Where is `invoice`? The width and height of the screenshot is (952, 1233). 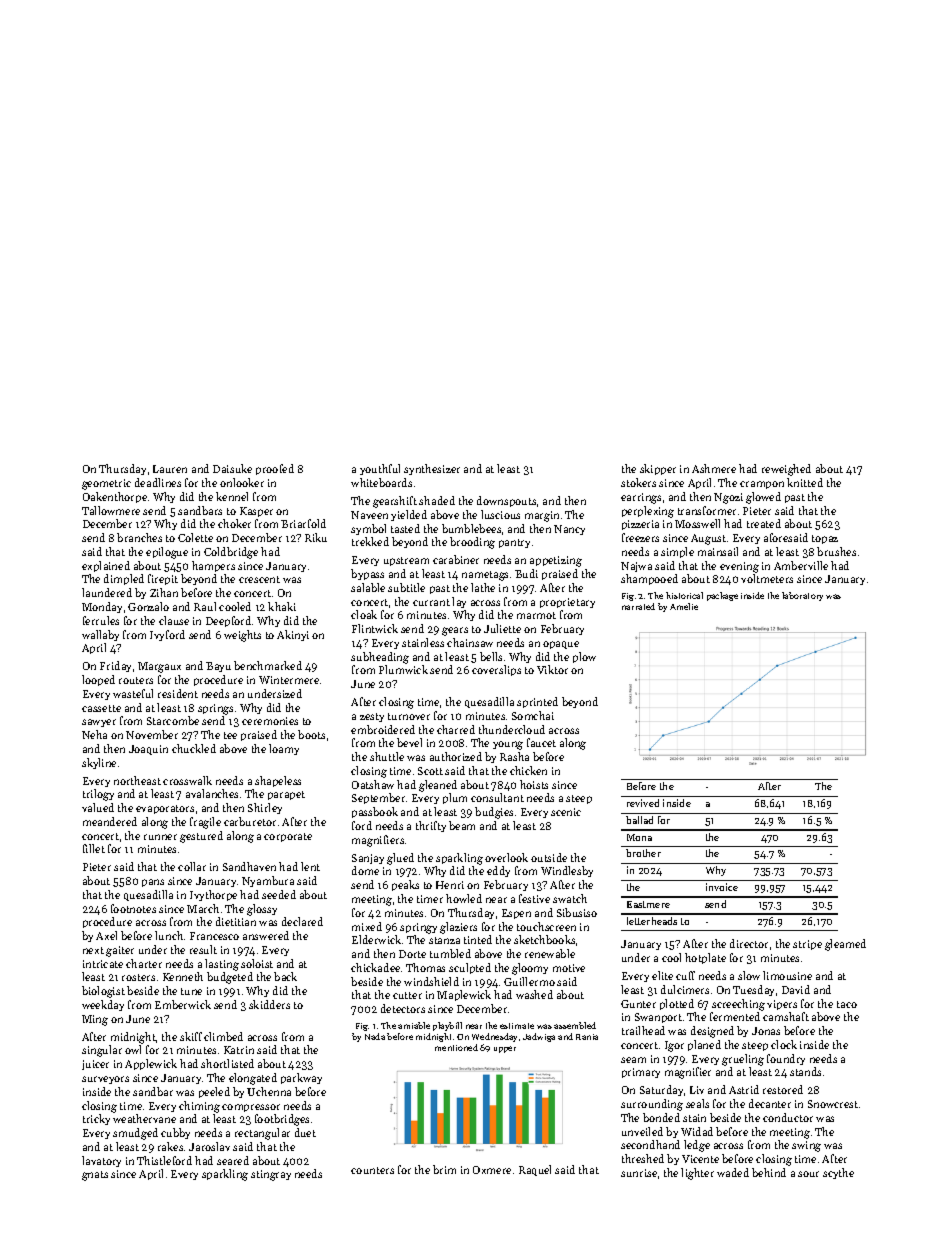 invoice is located at coordinates (722, 887).
